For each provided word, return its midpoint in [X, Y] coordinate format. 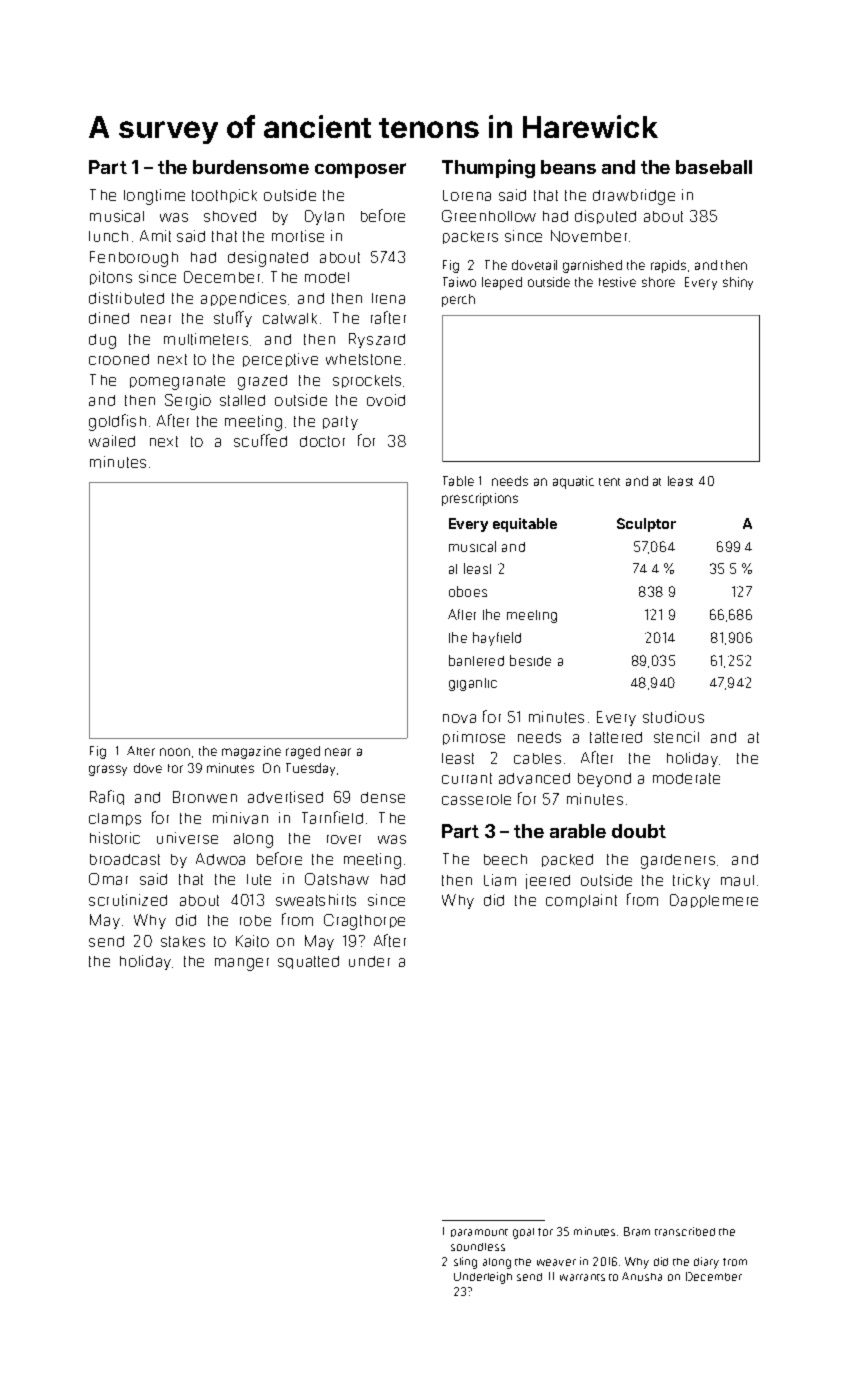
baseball [714, 167]
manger [242, 964]
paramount [479, 1233]
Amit [155, 236]
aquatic [573, 482]
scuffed [260, 440]
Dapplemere [714, 901]
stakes [183, 941]
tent [609, 482]
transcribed [685, 1231]
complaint [581, 901]
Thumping [488, 168]
